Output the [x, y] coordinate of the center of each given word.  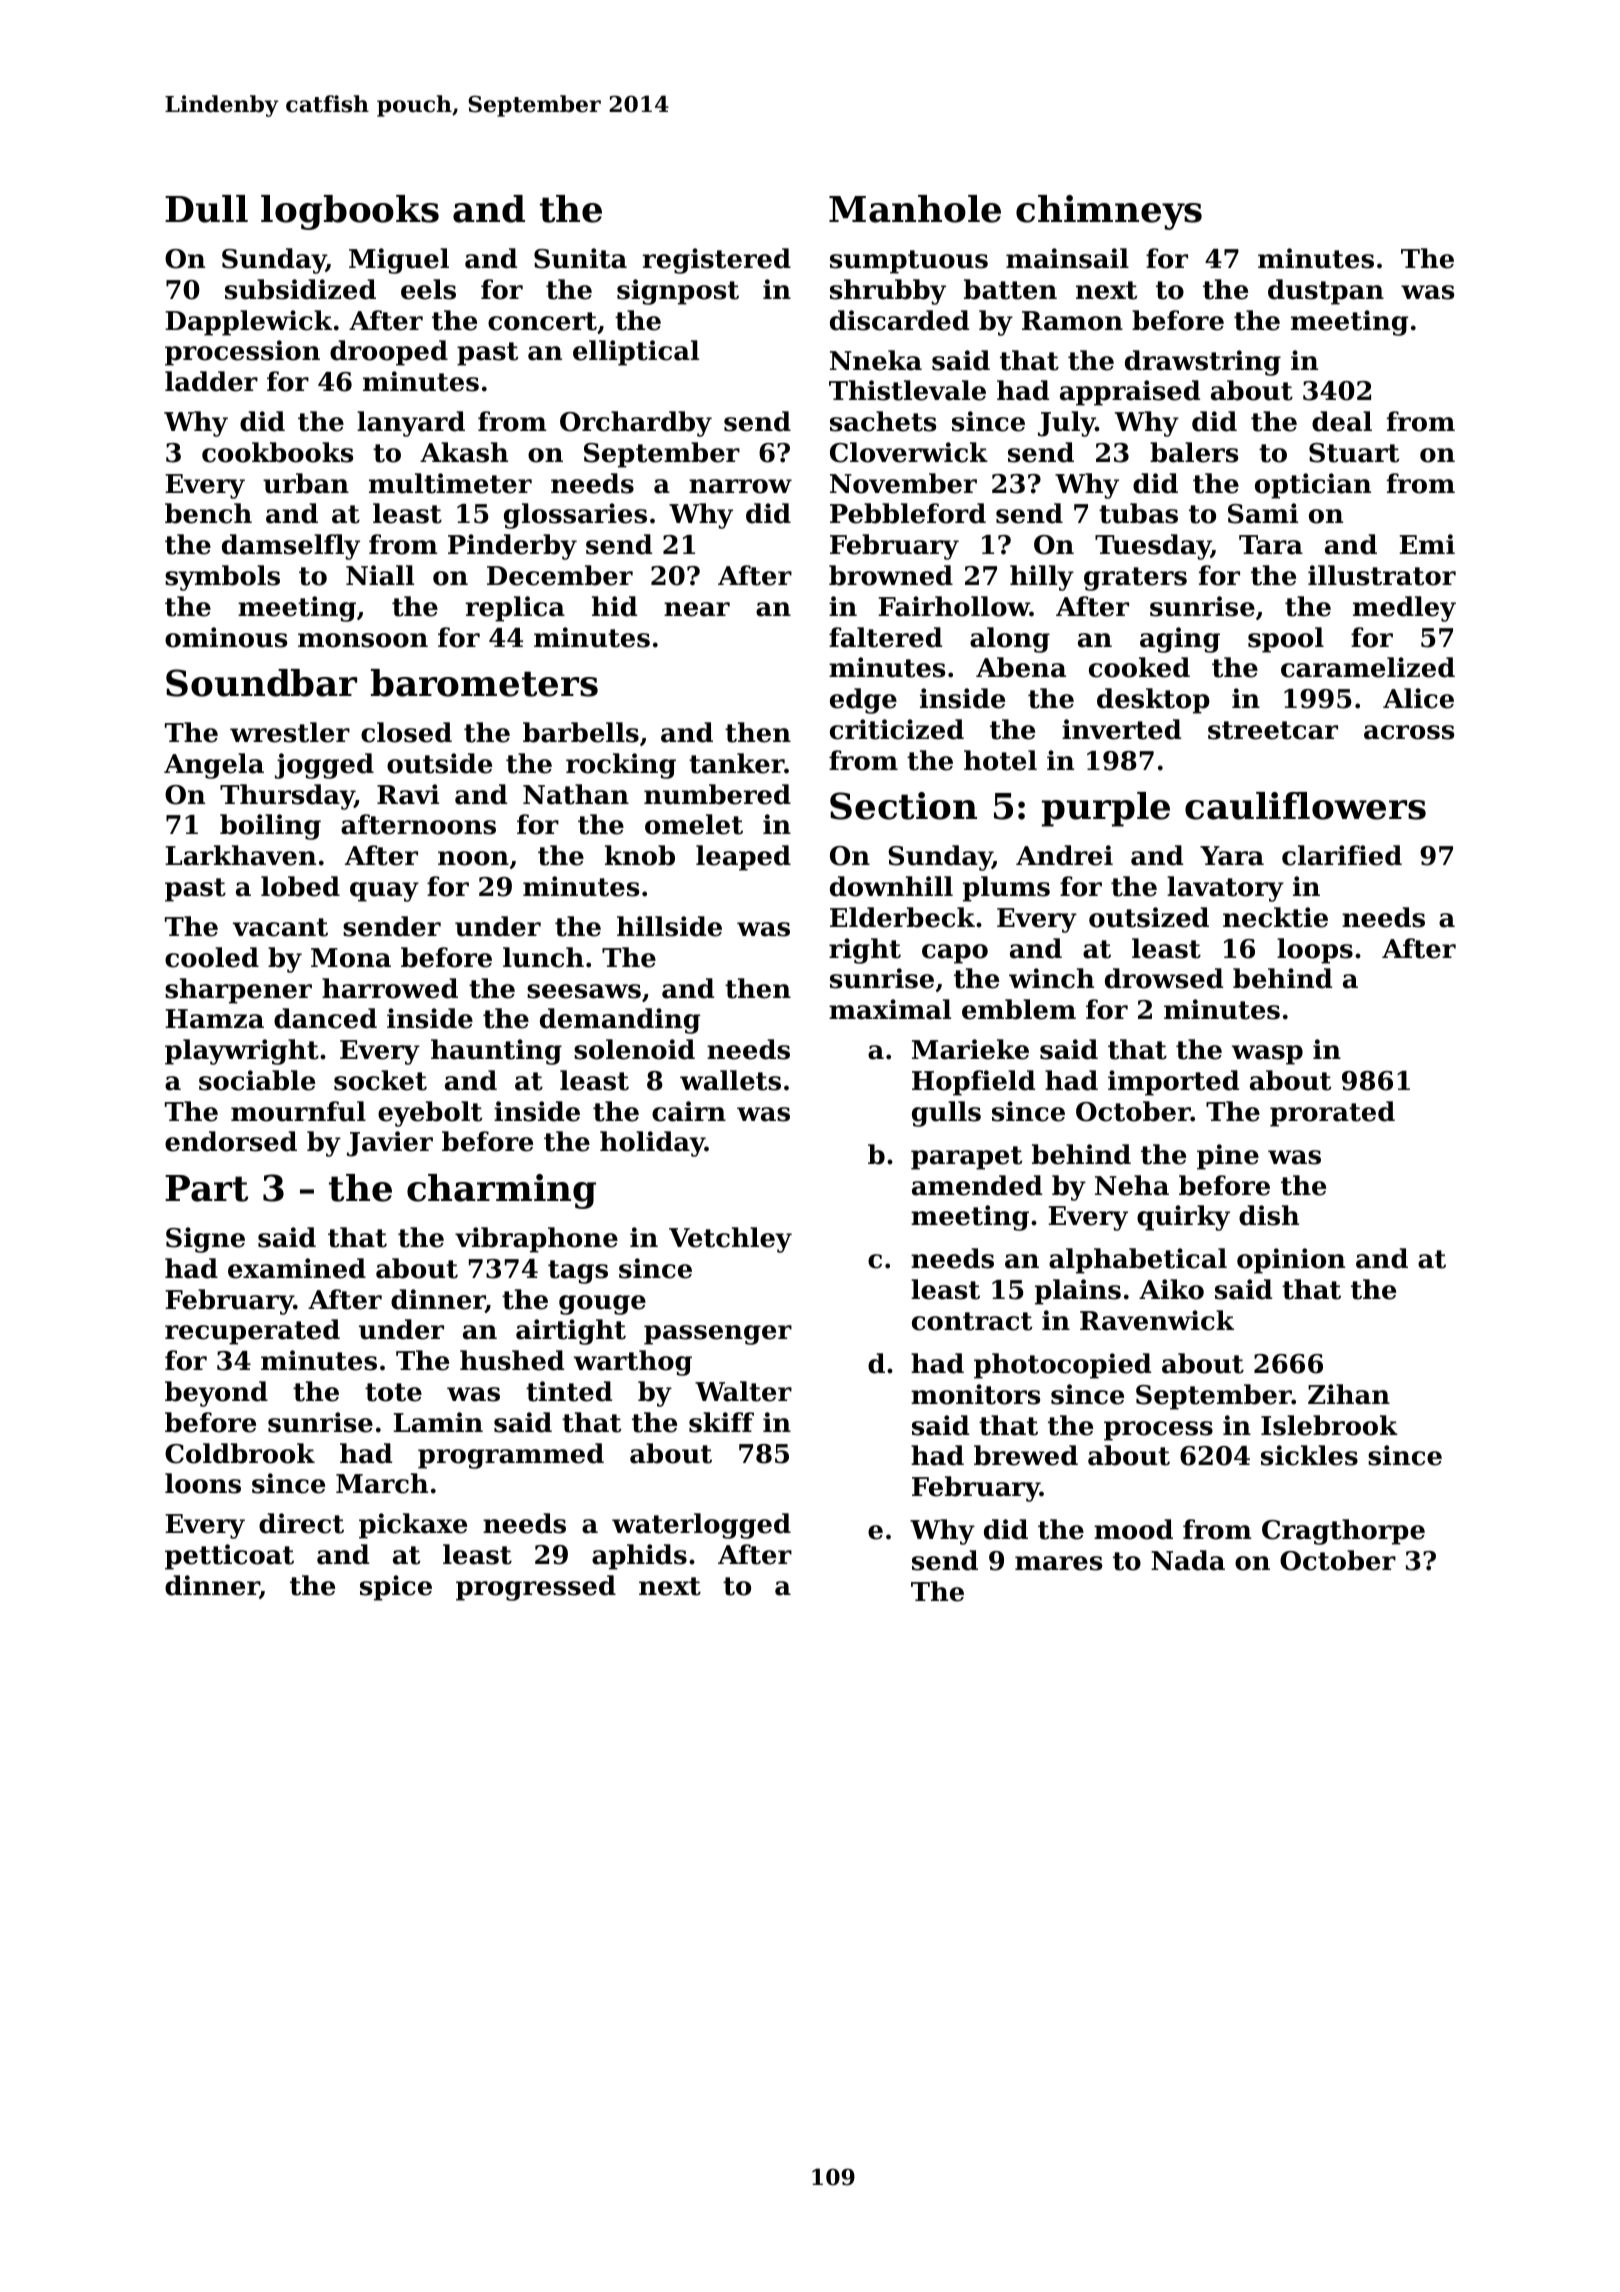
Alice [1418, 698]
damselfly [291, 547]
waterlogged [701, 1526]
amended [977, 1185]
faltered [885, 637]
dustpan [1326, 292]
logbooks [350, 212]
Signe [205, 1240]
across [1409, 732]
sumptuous [909, 262]
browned [891, 575]
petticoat [229, 1557]
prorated [1332, 1114]
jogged [324, 766]
